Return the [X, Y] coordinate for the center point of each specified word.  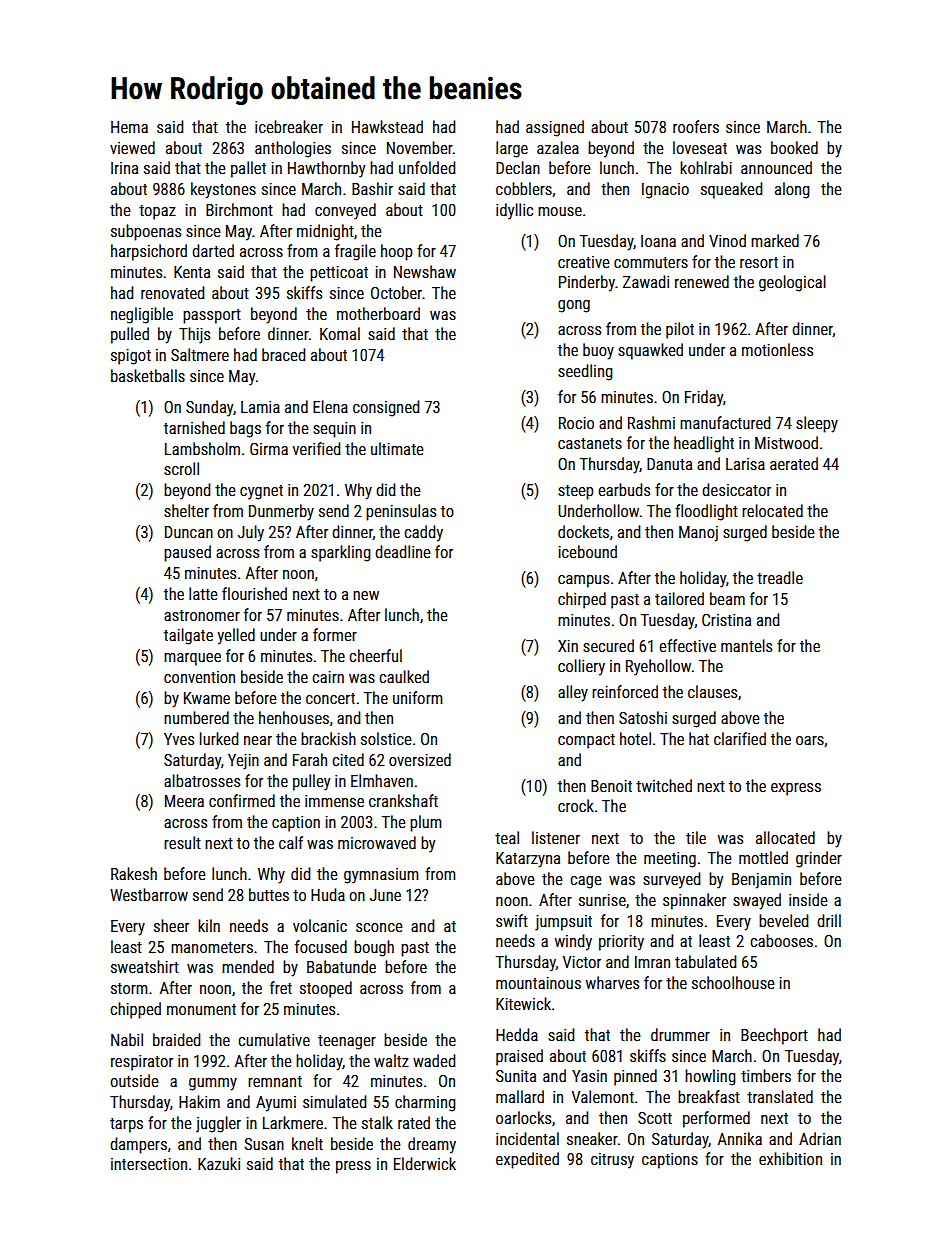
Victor [582, 962]
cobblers [524, 188]
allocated [785, 837]
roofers [696, 126]
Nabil [127, 1039]
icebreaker [289, 126]
